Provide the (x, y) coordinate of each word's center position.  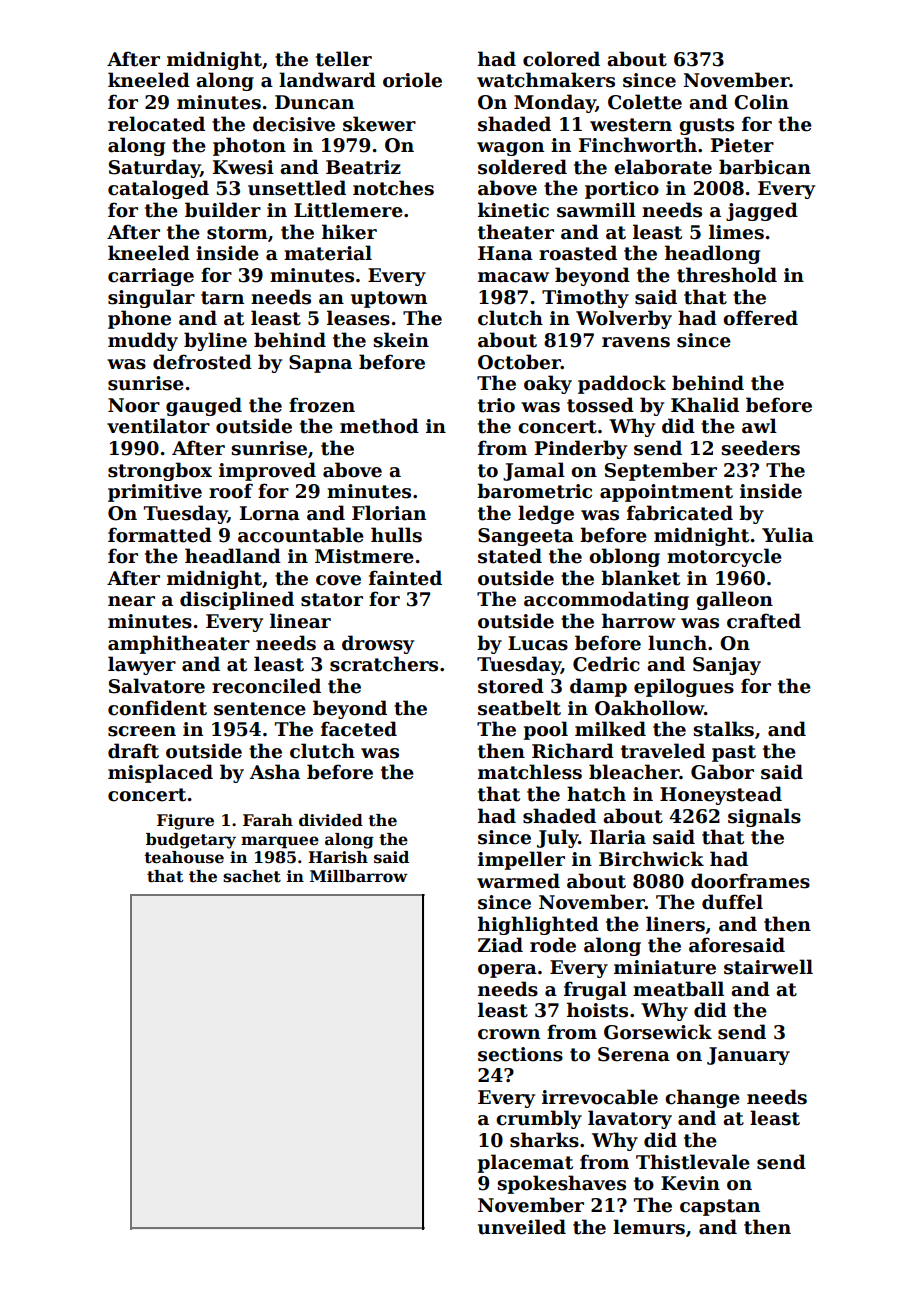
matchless (530, 772)
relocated (156, 124)
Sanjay (727, 666)
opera (507, 971)
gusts (706, 126)
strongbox (160, 471)
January (748, 1056)
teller (344, 59)
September (661, 471)
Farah (268, 820)
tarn (222, 298)
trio (496, 405)
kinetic (513, 210)
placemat (525, 1163)
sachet (252, 876)
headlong (712, 254)
